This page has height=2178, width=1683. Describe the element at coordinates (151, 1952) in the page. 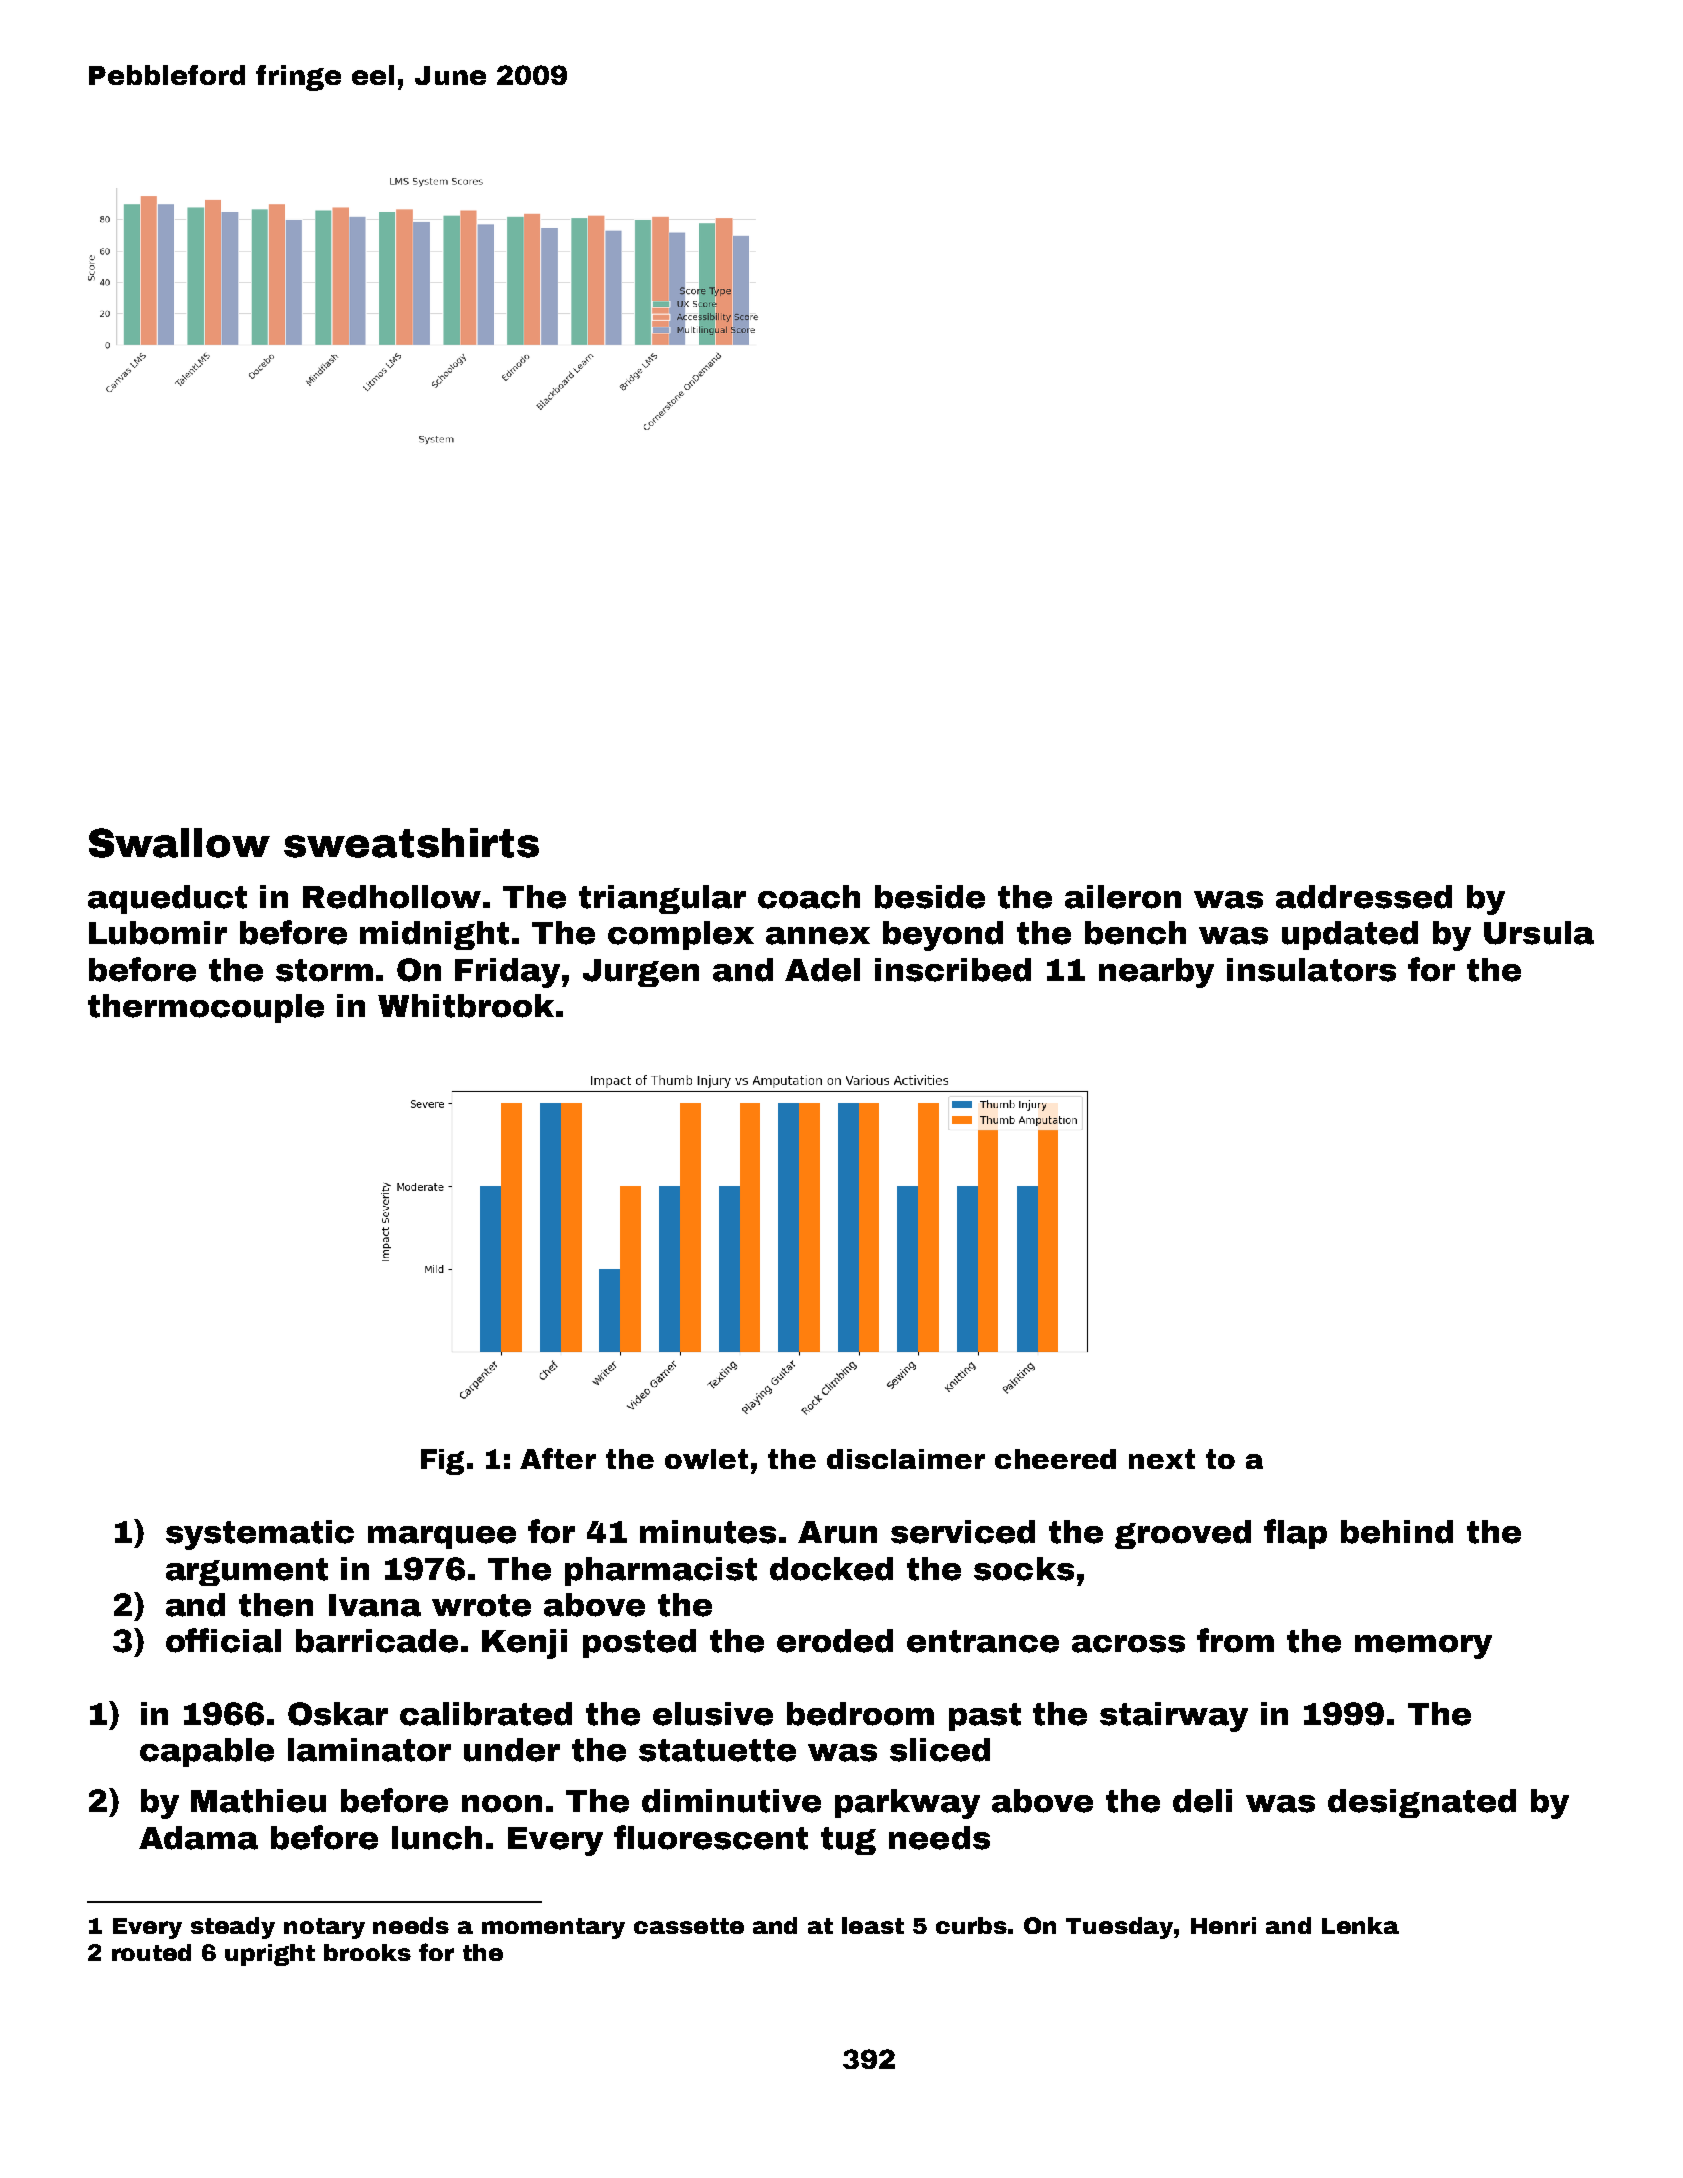

I see `routed` at that location.
